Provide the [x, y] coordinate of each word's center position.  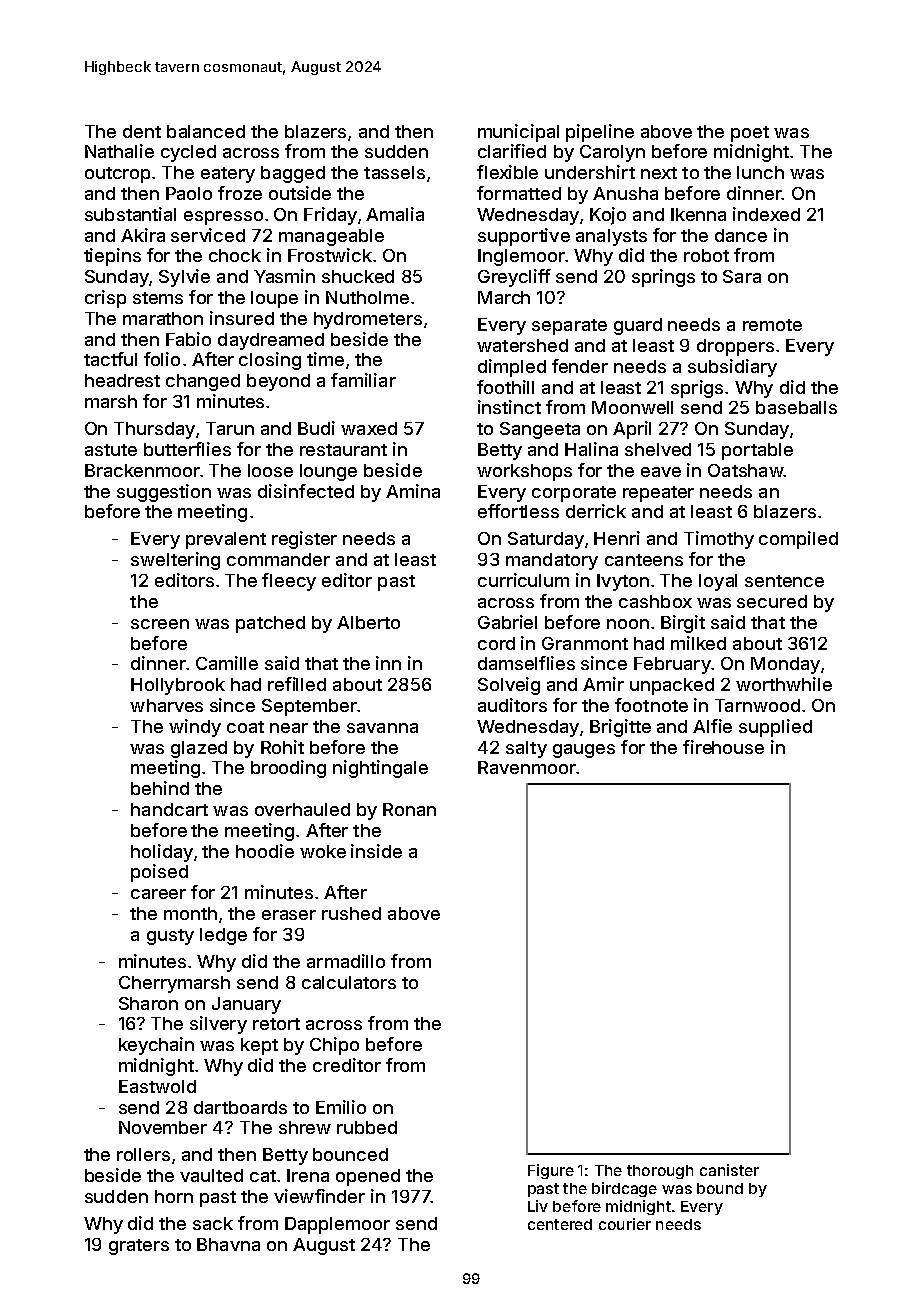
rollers [143, 1154]
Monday [785, 665]
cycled [188, 153]
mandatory [552, 561]
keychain [156, 1046]
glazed [199, 749]
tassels [394, 172]
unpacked [672, 686]
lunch [760, 172]
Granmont [585, 643]
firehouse [723, 747]
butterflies [187, 449]
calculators [349, 982]
